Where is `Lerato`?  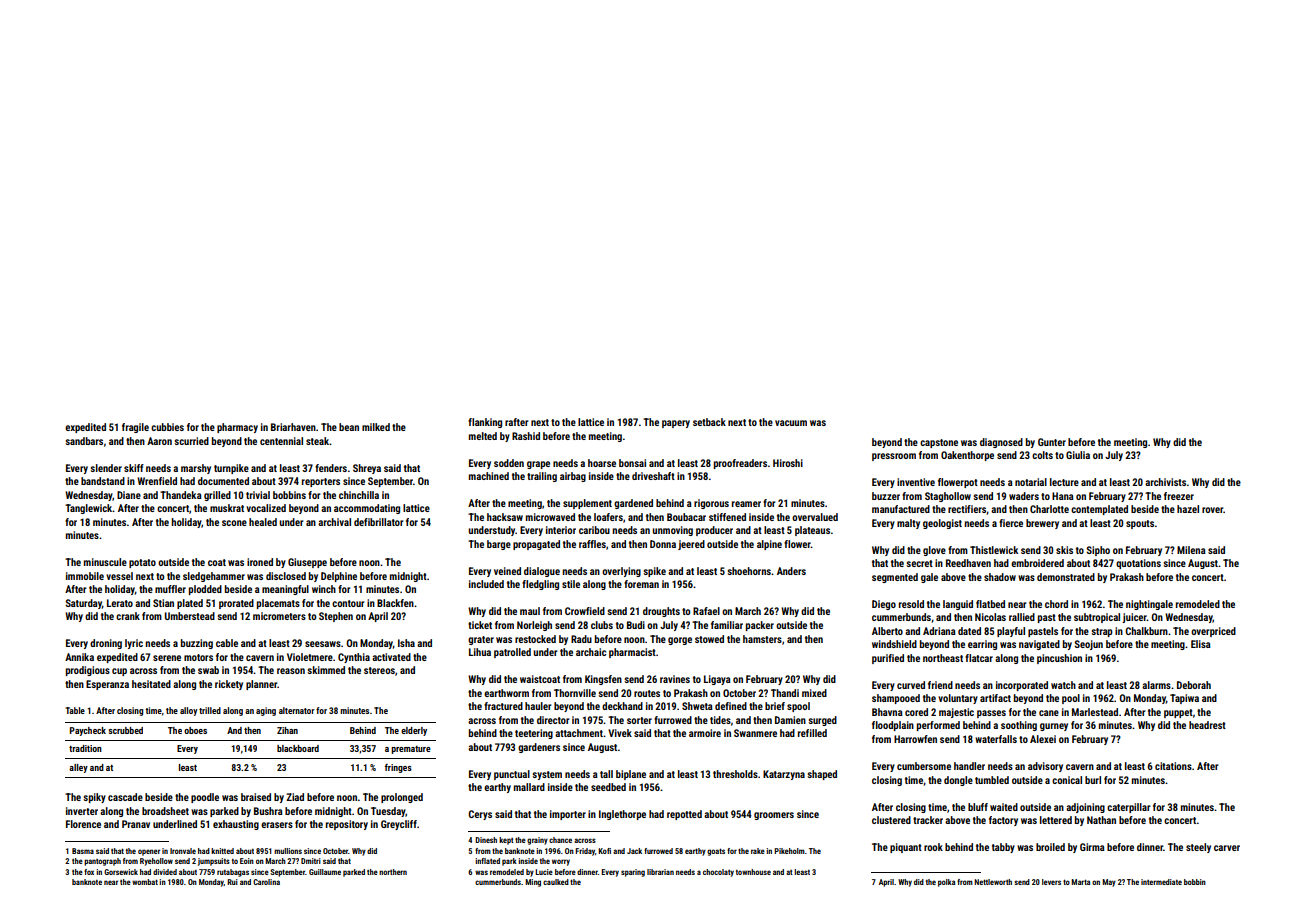
Lerato is located at coordinates (120, 603).
